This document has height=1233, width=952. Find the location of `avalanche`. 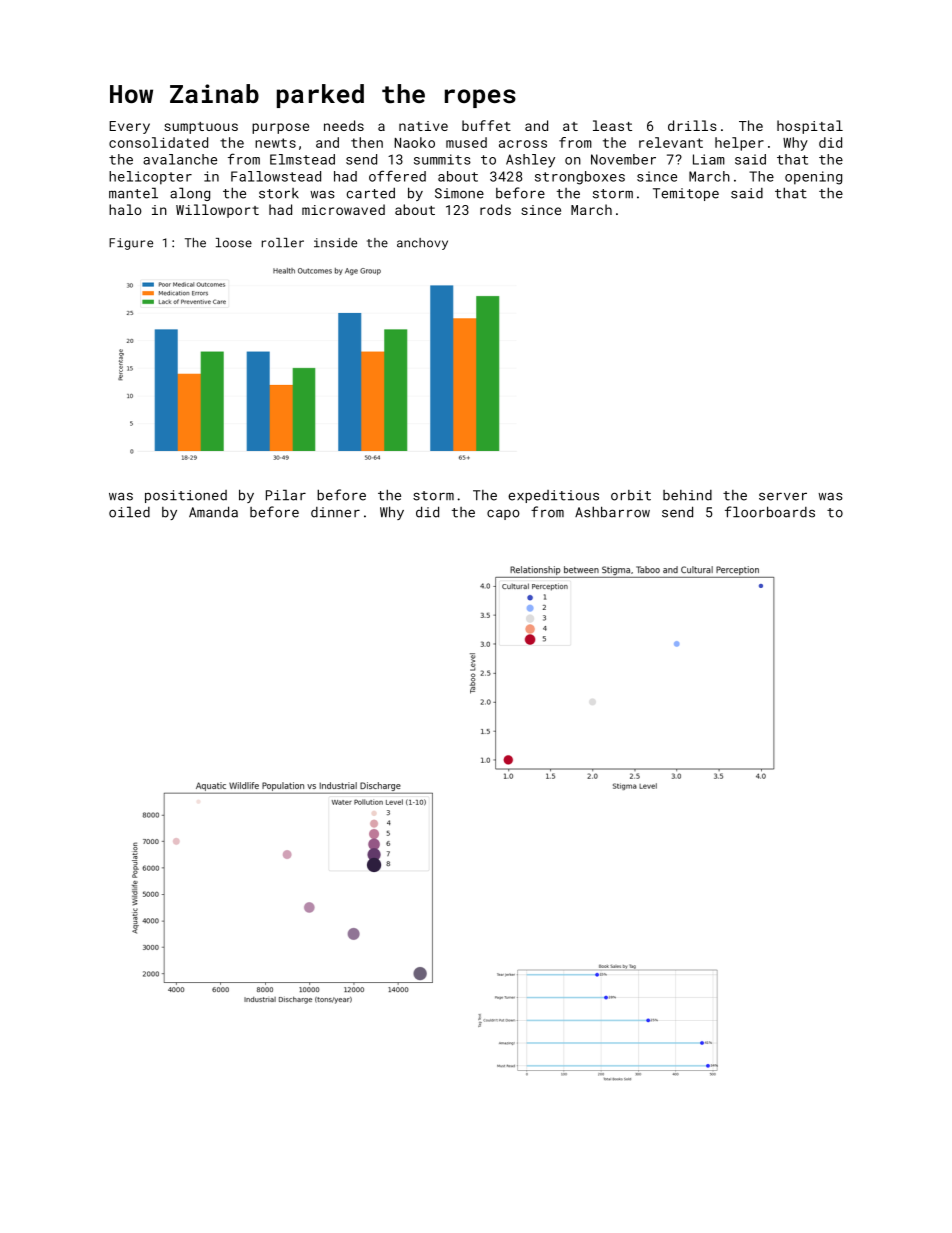

avalanche is located at coordinates (180, 159).
